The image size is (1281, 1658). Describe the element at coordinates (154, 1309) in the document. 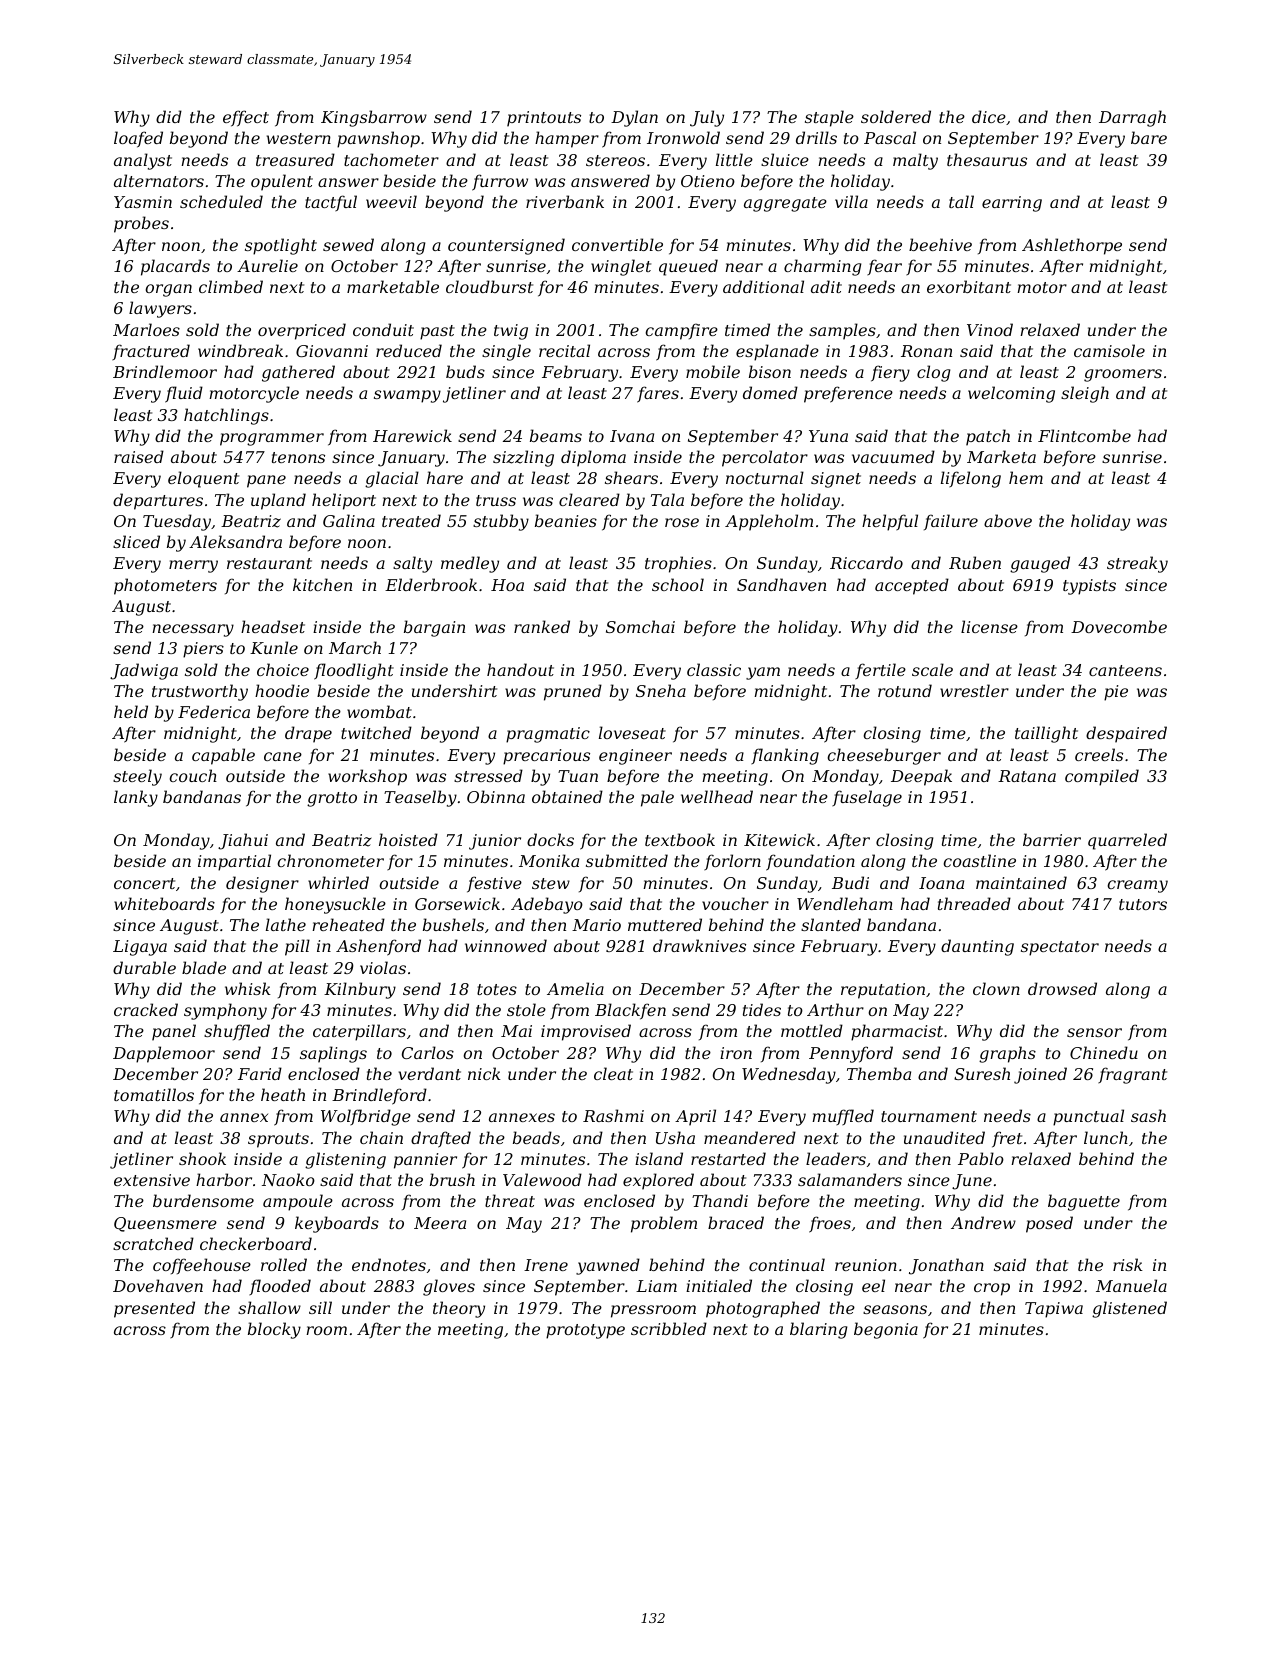

I see `presented` at that location.
